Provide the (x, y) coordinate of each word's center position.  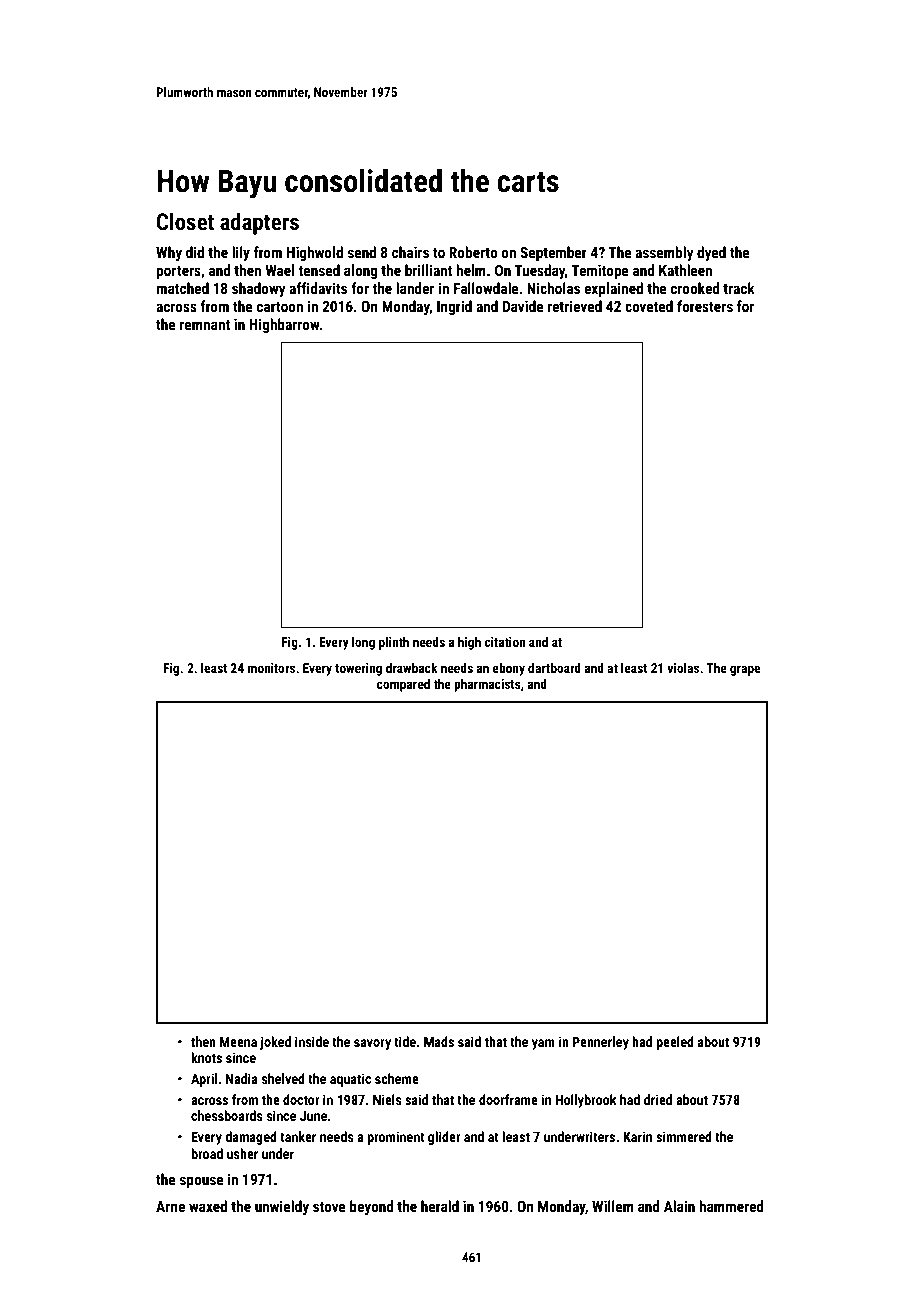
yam (543, 1044)
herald (440, 1206)
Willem (613, 1206)
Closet (185, 222)
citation (504, 642)
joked (275, 1043)
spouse (202, 1182)
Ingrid (454, 307)
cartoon (280, 307)
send (362, 252)
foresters (705, 306)
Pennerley (600, 1043)
